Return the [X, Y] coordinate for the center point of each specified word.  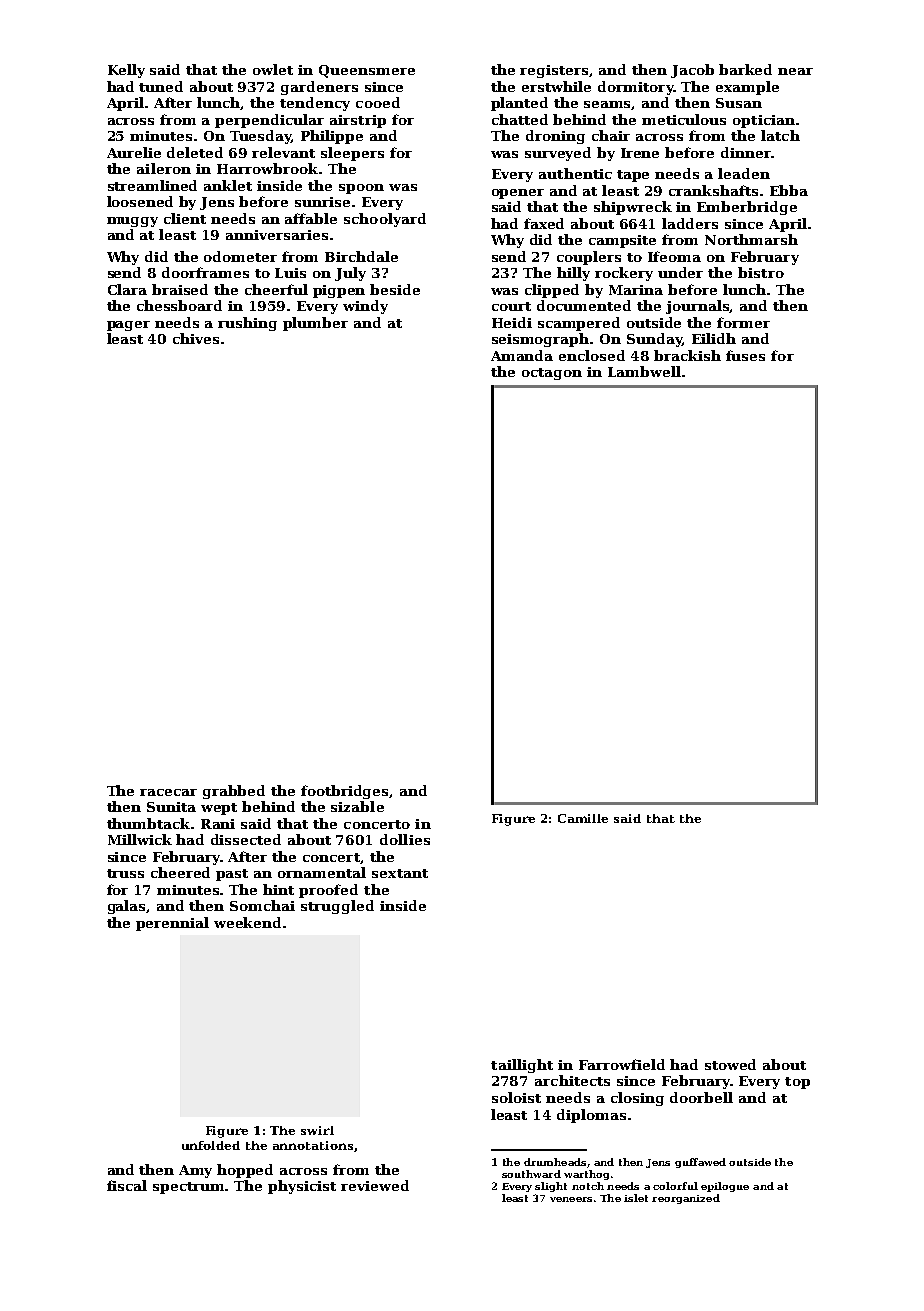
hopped [245, 1171]
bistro [761, 272]
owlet [273, 69]
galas [127, 907]
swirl [317, 1130]
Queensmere [367, 71]
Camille [583, 818]
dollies [405, 839]
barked [745, 69]
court [511, 306]
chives [196, 338]
